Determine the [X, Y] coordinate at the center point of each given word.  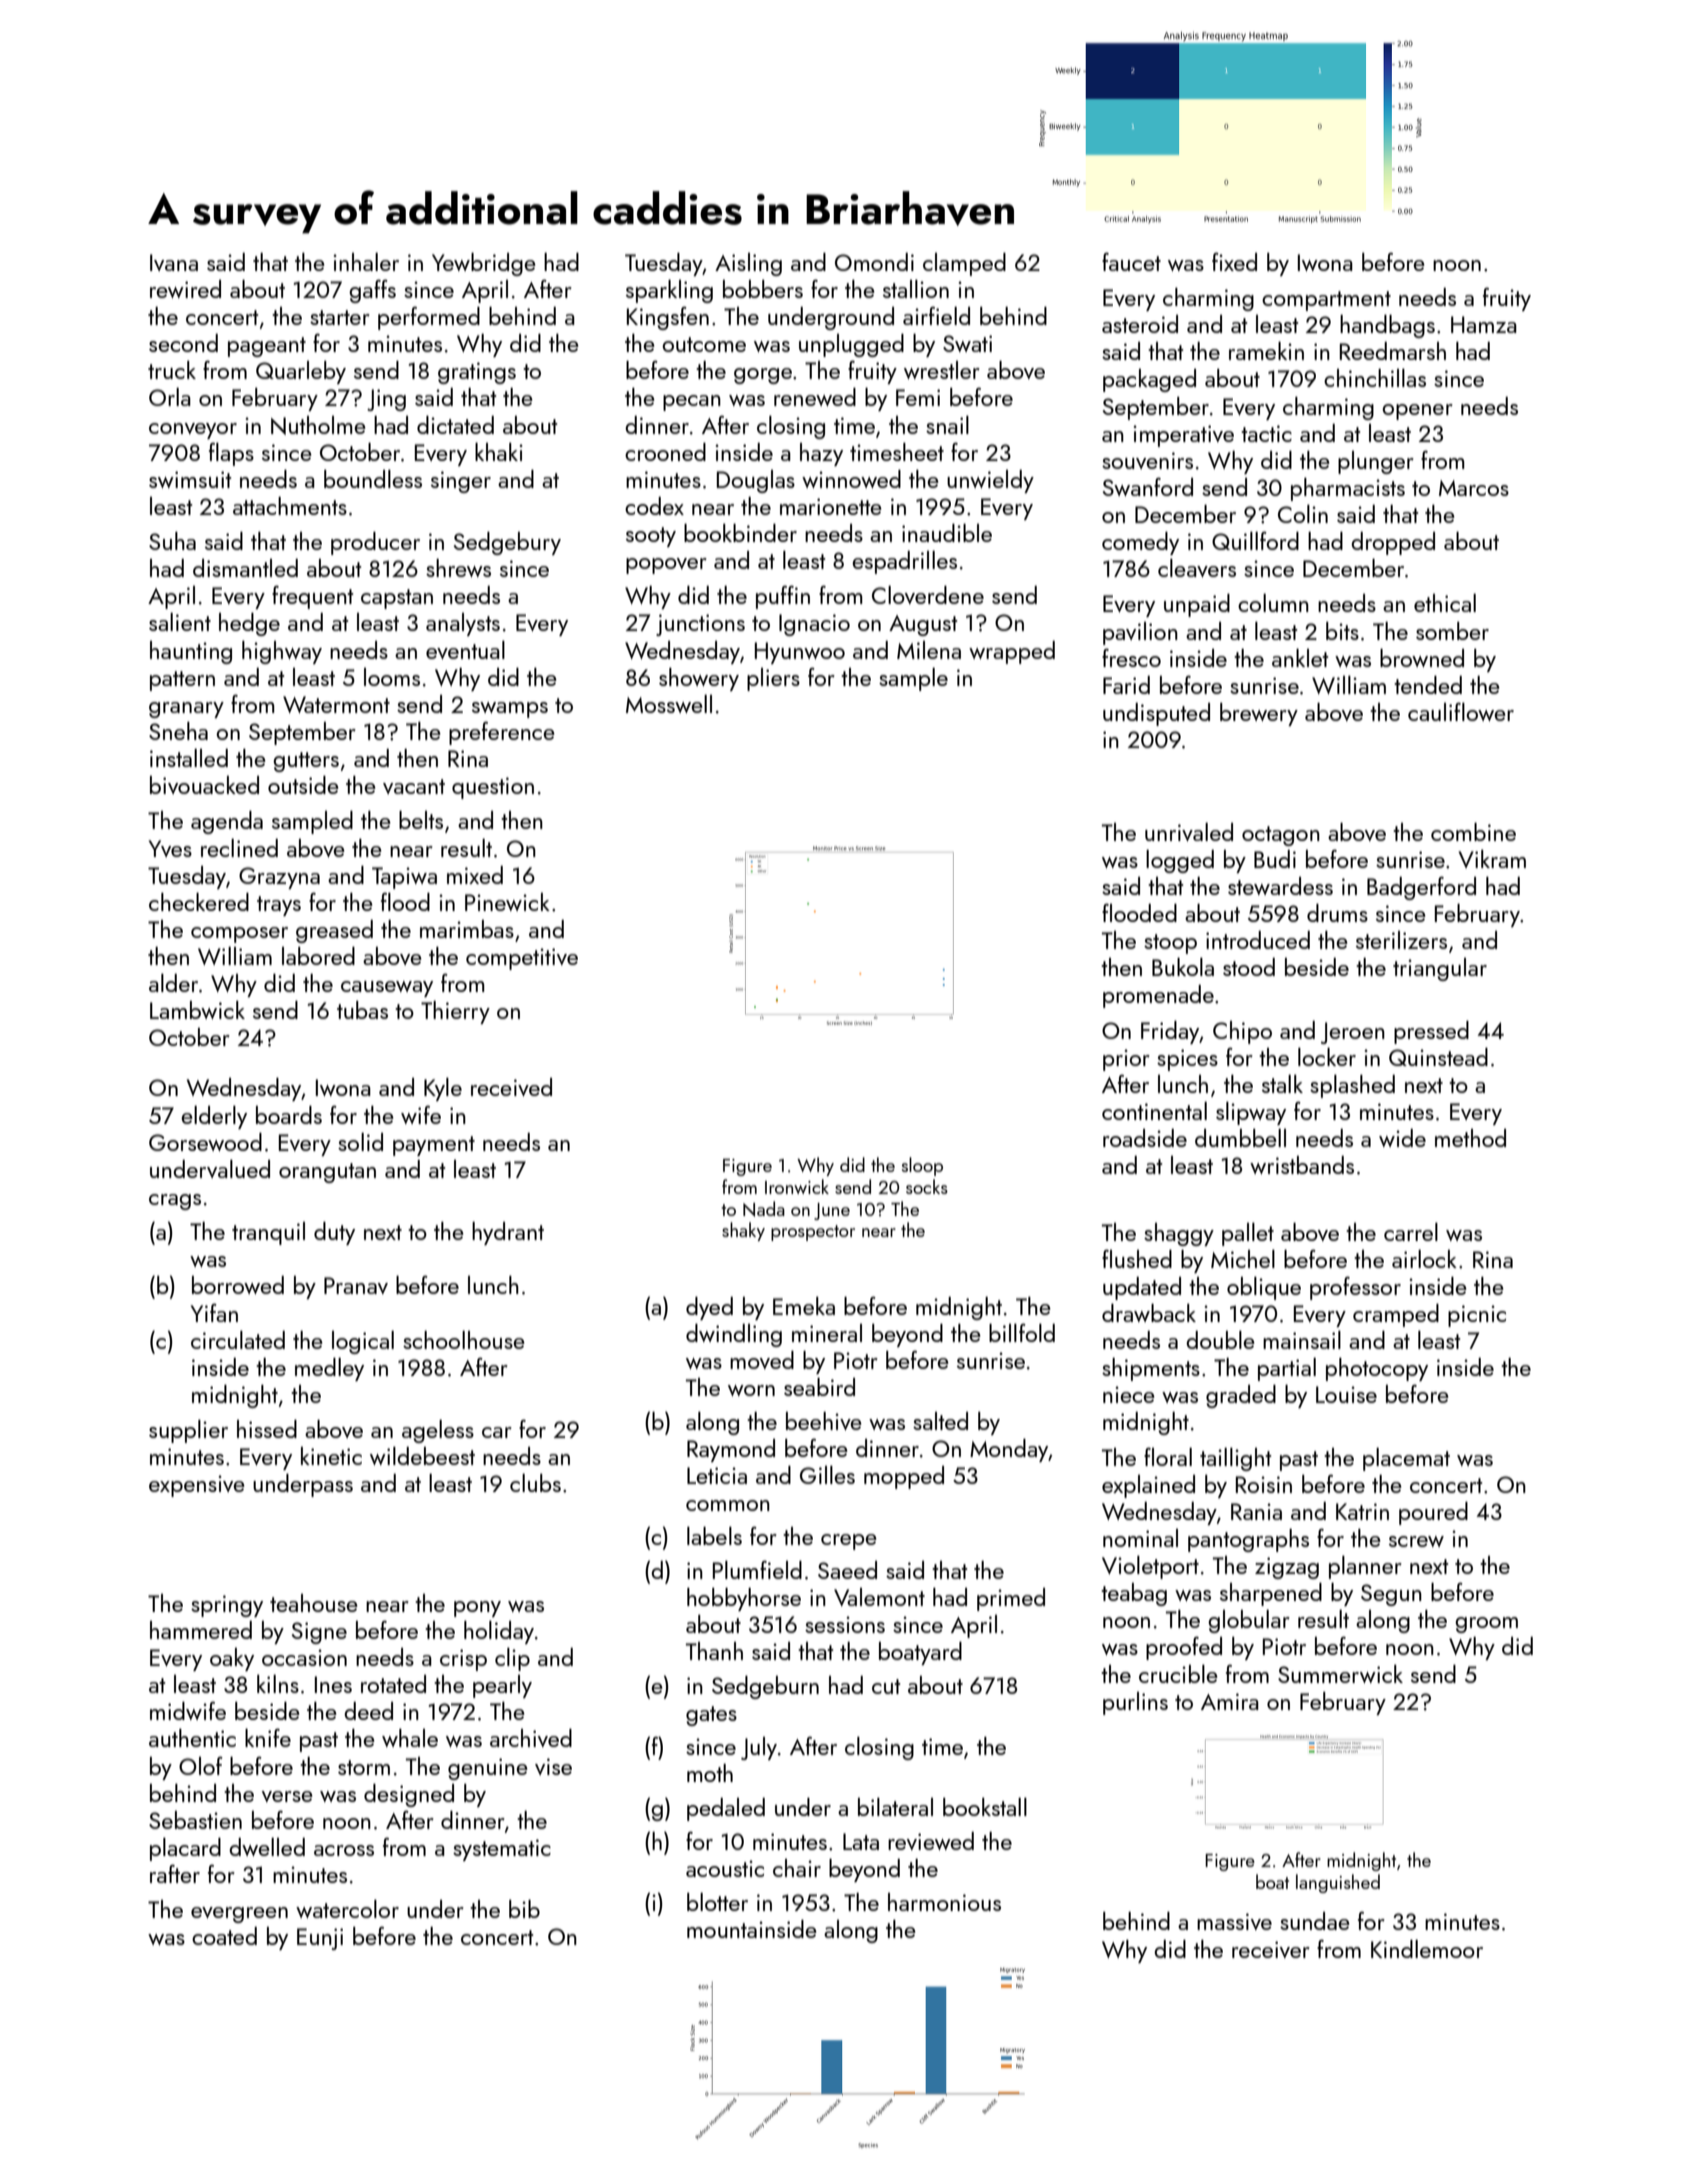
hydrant [508, 1233]
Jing [386, 400]
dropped [1393, 543]
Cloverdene [928, 594]
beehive [824, 1421]
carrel [1411, 1231]
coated [224, 1936]
